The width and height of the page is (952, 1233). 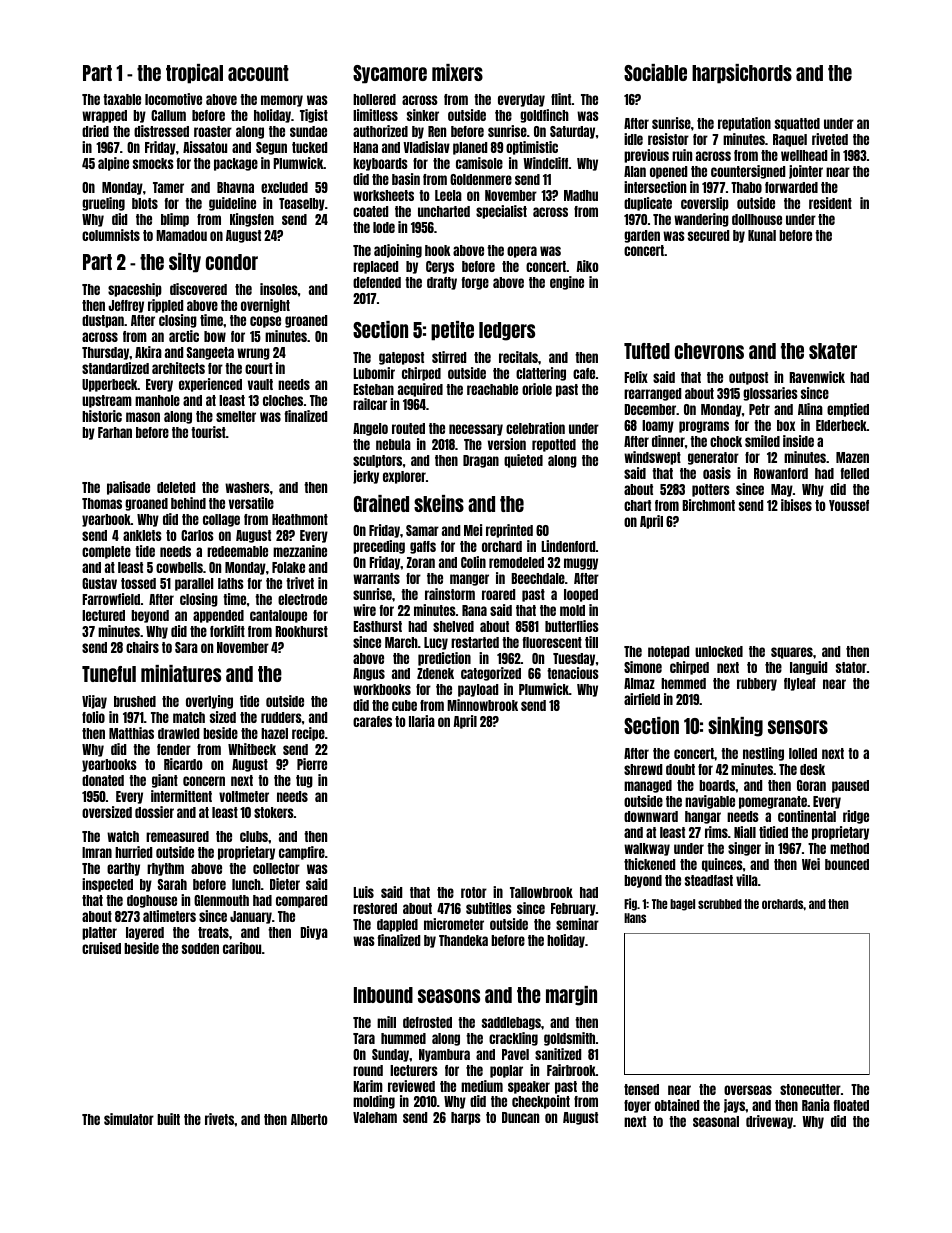 I want to click on resident, so click(x=830, y=203).
